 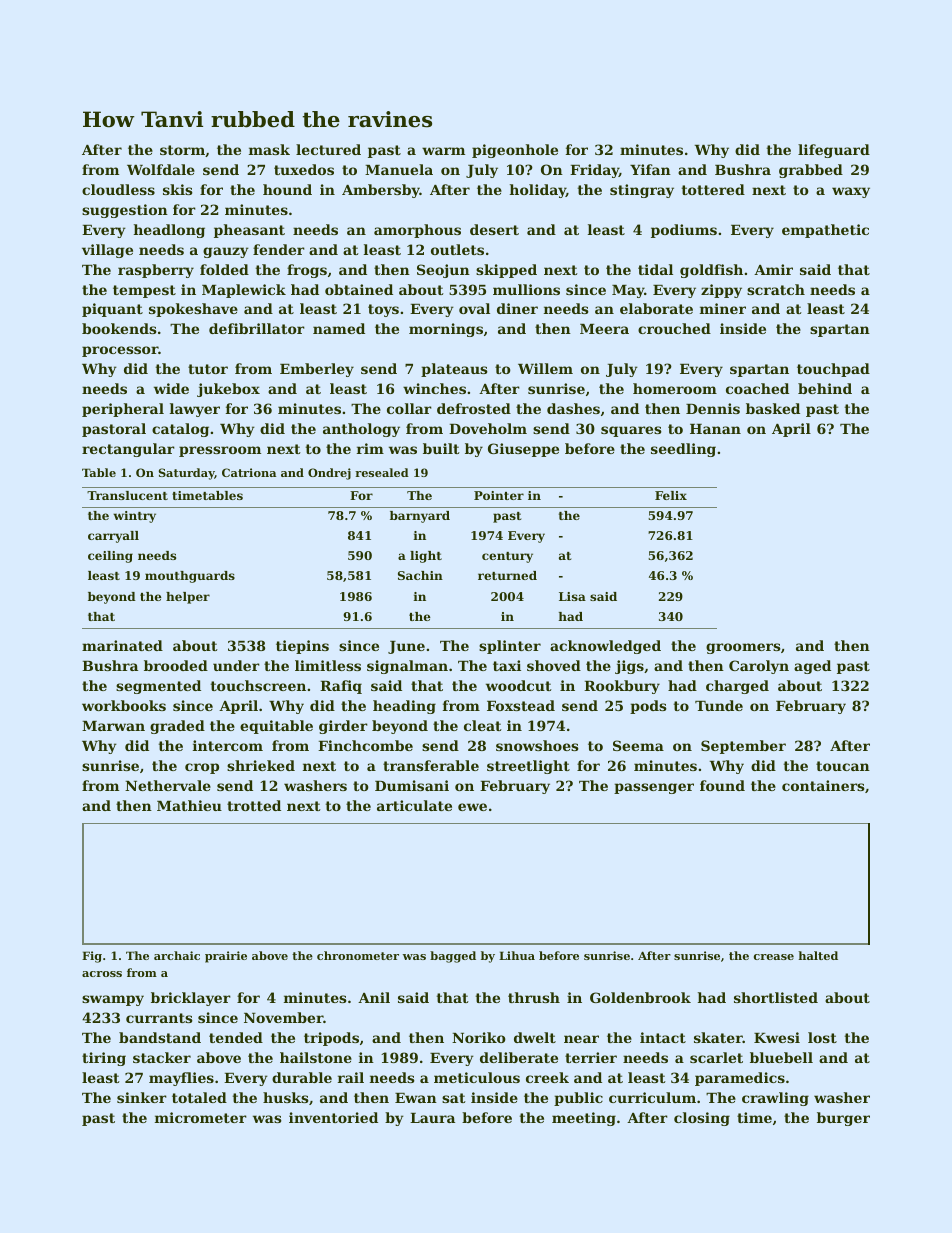 I want to click on halted, so click(x=818, y=955).
